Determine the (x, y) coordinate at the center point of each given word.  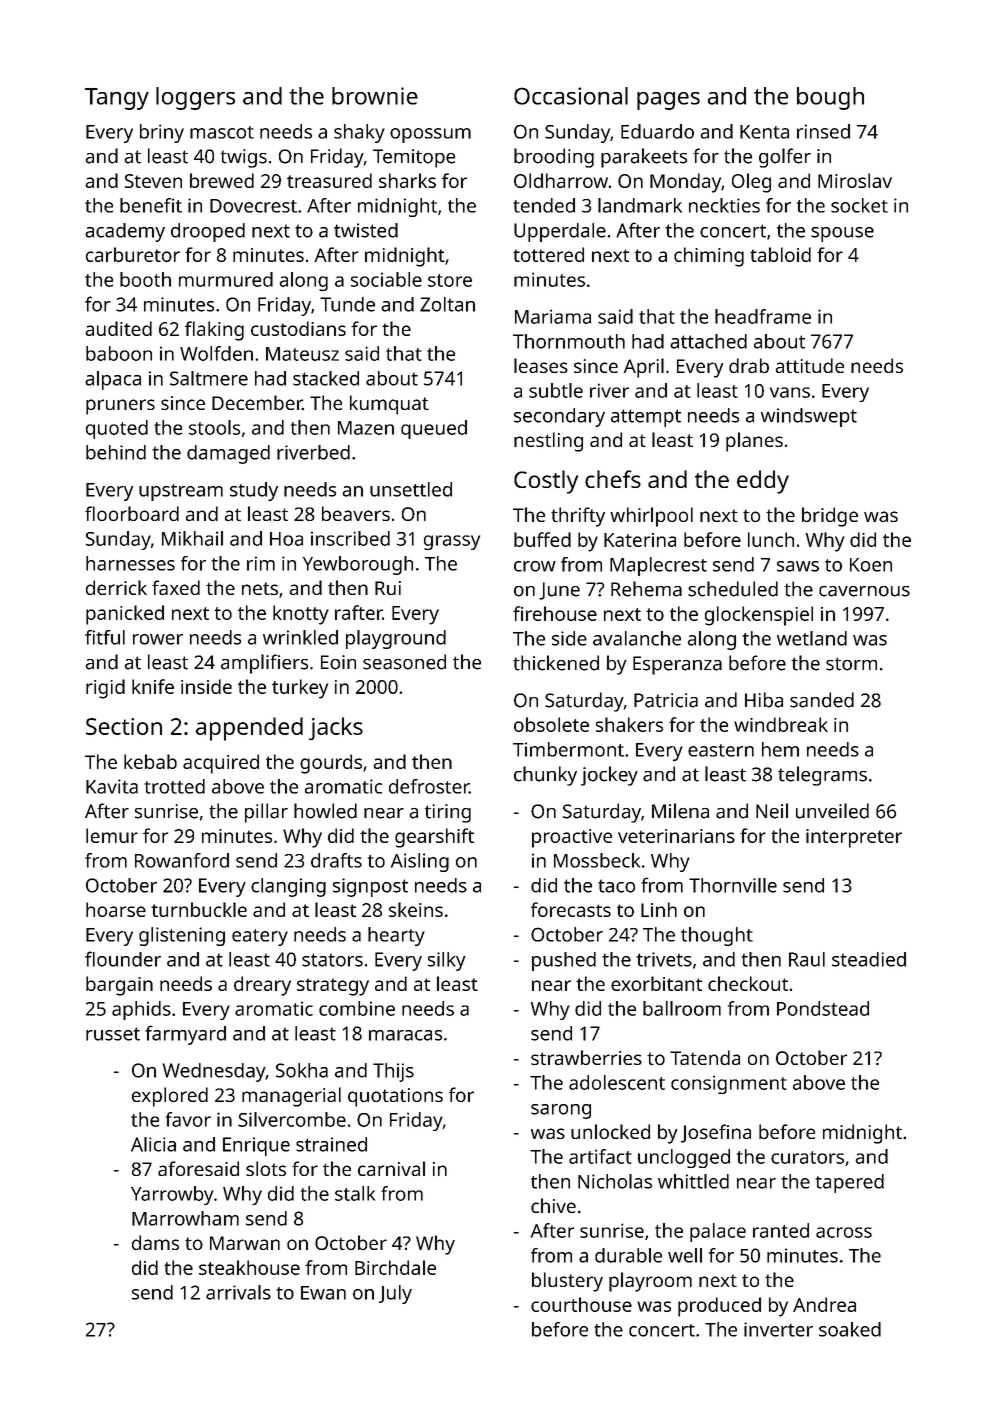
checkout (748, 983)
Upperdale (560, 232)
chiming (709, 257)
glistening (182, 936)
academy (125, 232)
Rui (388, 588)
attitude (810, 365)
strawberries (586, 1057)
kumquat (389, 405)
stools (214, 427)
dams (155, 1242)
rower (158, 639)
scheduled (733, 589)
